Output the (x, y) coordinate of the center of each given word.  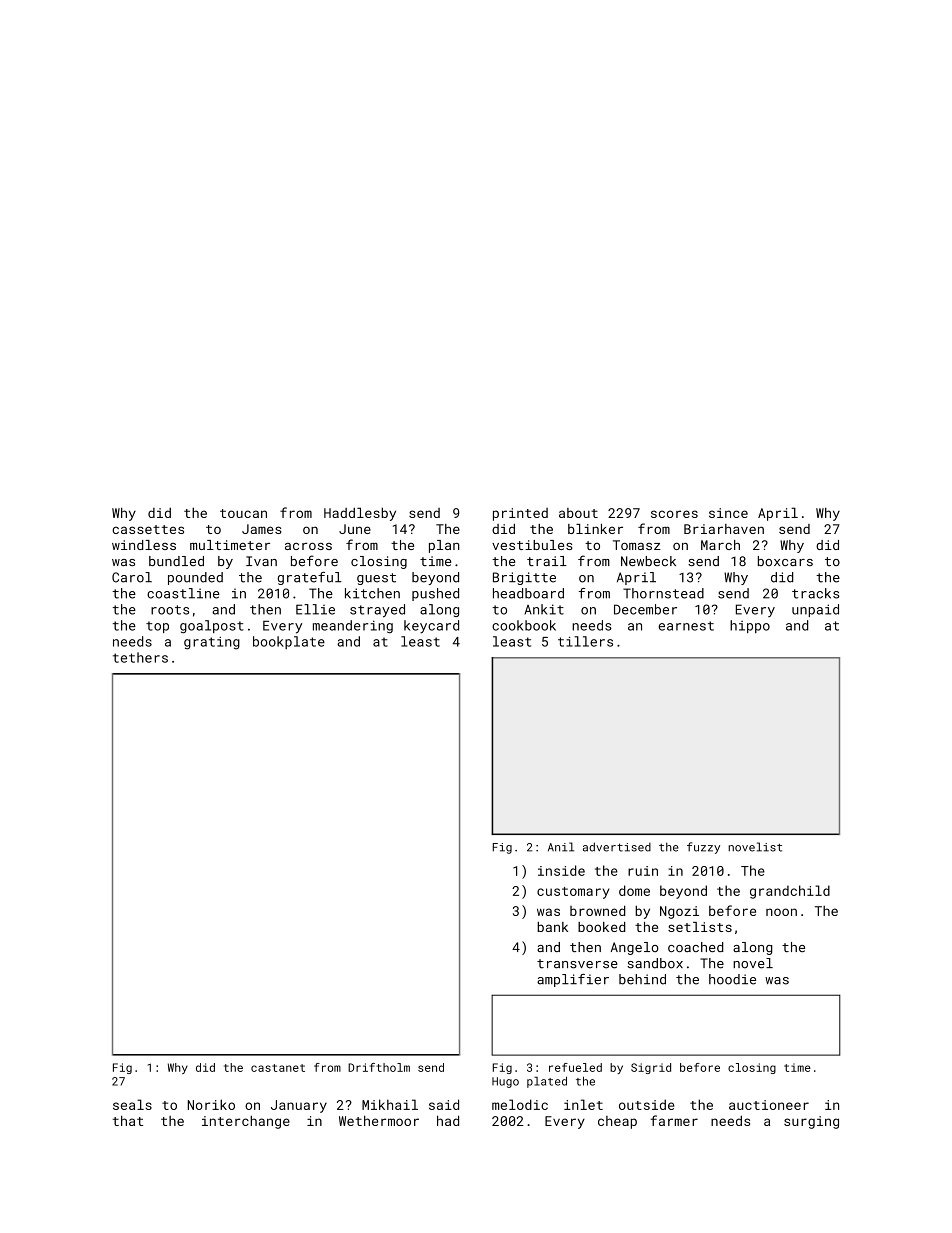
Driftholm (379, 1067)
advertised (617, 847)
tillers (585, 641)
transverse (577, 964)
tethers (140, 657)
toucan (243, 513)
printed (520, 514)
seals (132, 1104)
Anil (561, 847)
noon (781, 912)
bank (552, 927)
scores (674, 514)
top (157, 627)
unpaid (815, 610)
